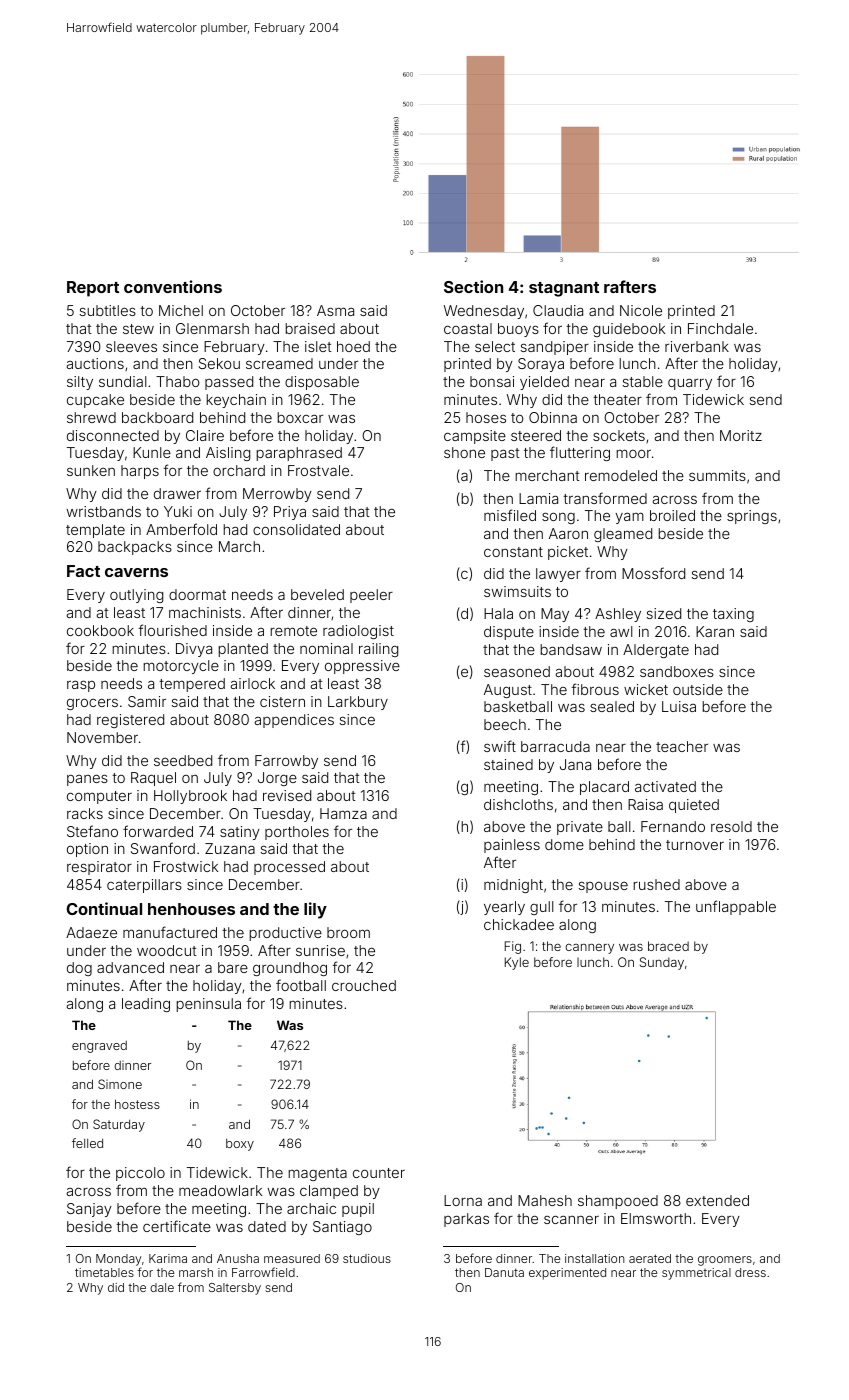  What do you see at coordinates (750, 1272) in the screenshot?
I see `dress` at bounding box center [750, 1272].
